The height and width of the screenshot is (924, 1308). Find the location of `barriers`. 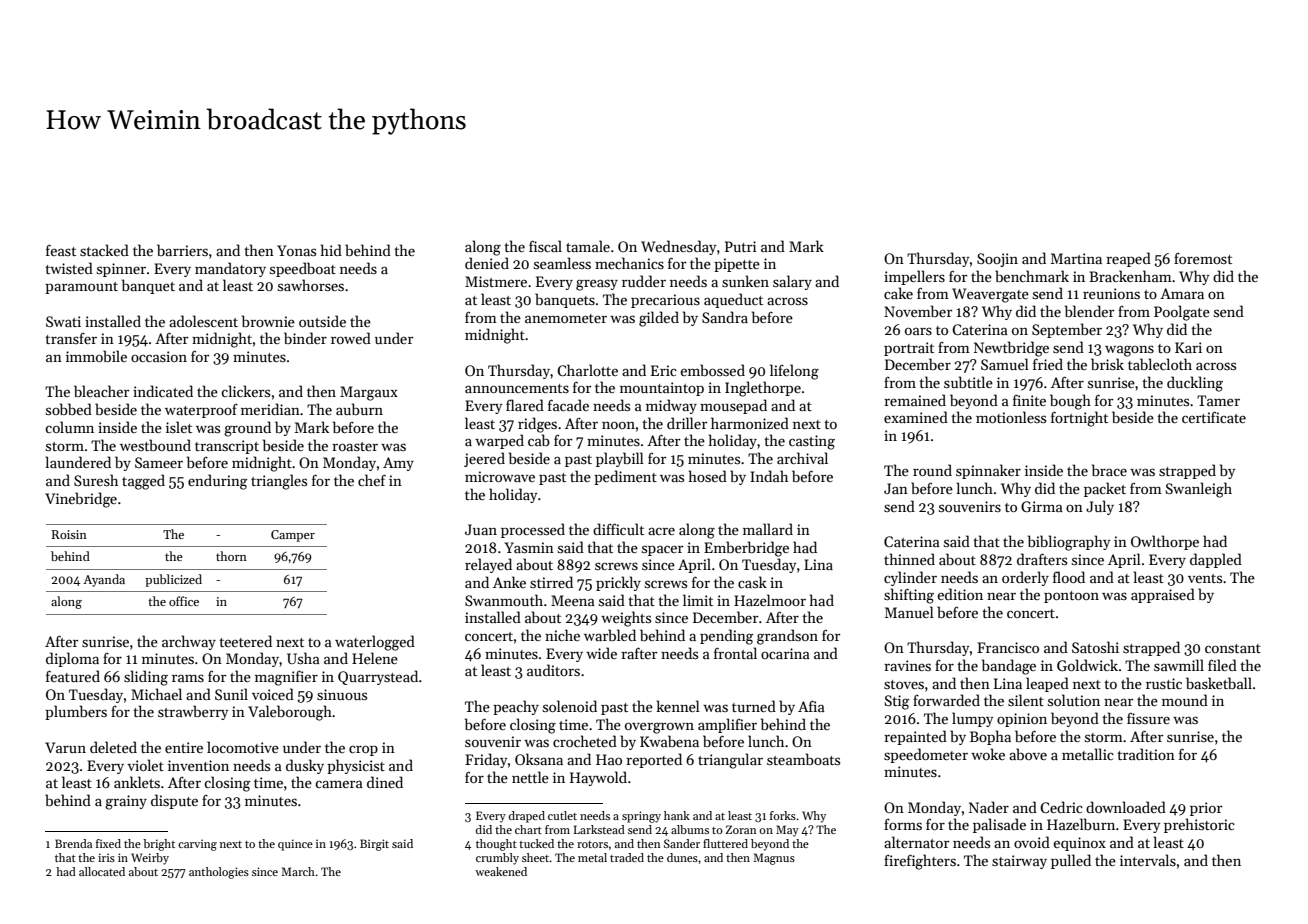

barriers is located at coordinates (182, 250).
